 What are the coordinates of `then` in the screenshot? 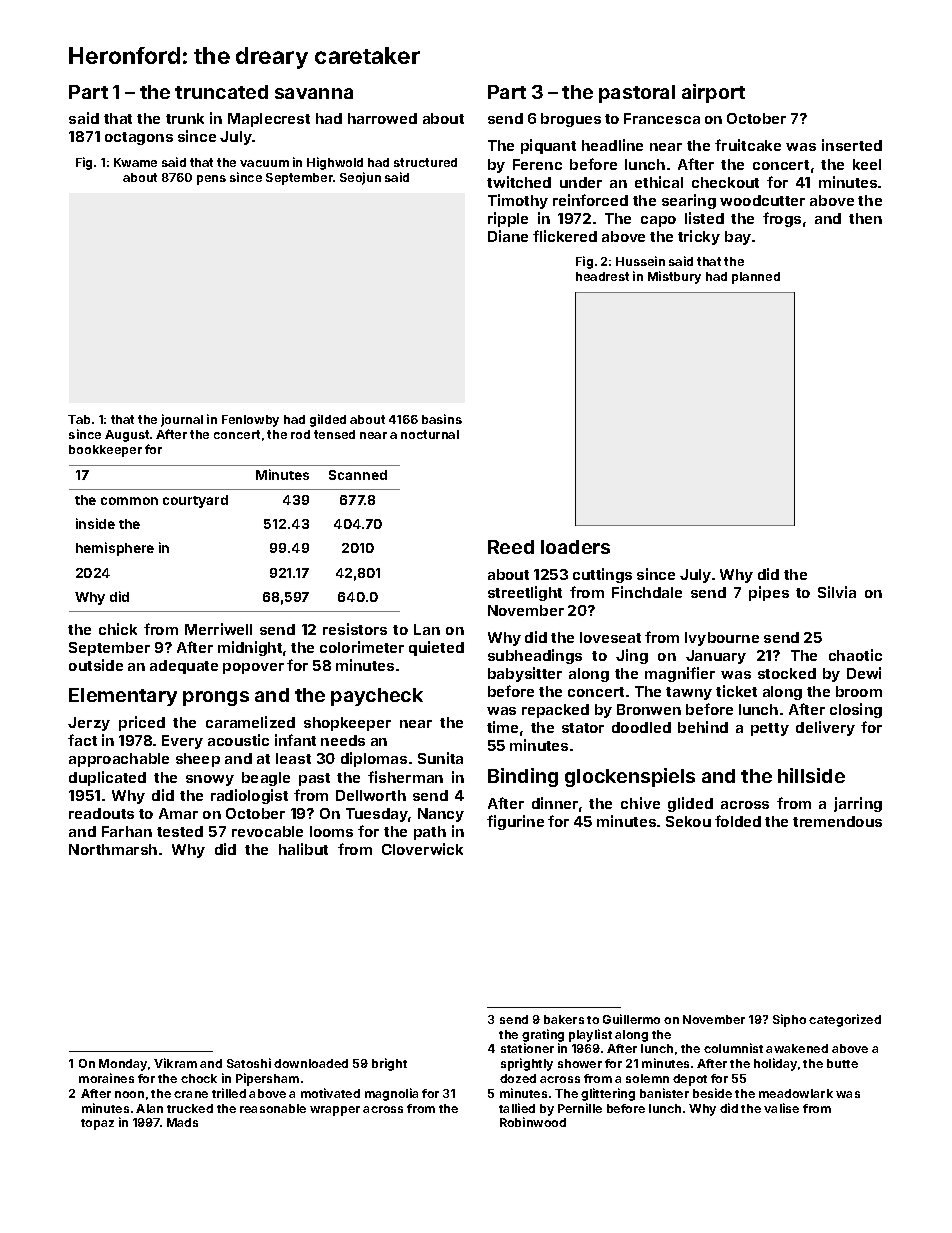 It's located at (865, 218).
